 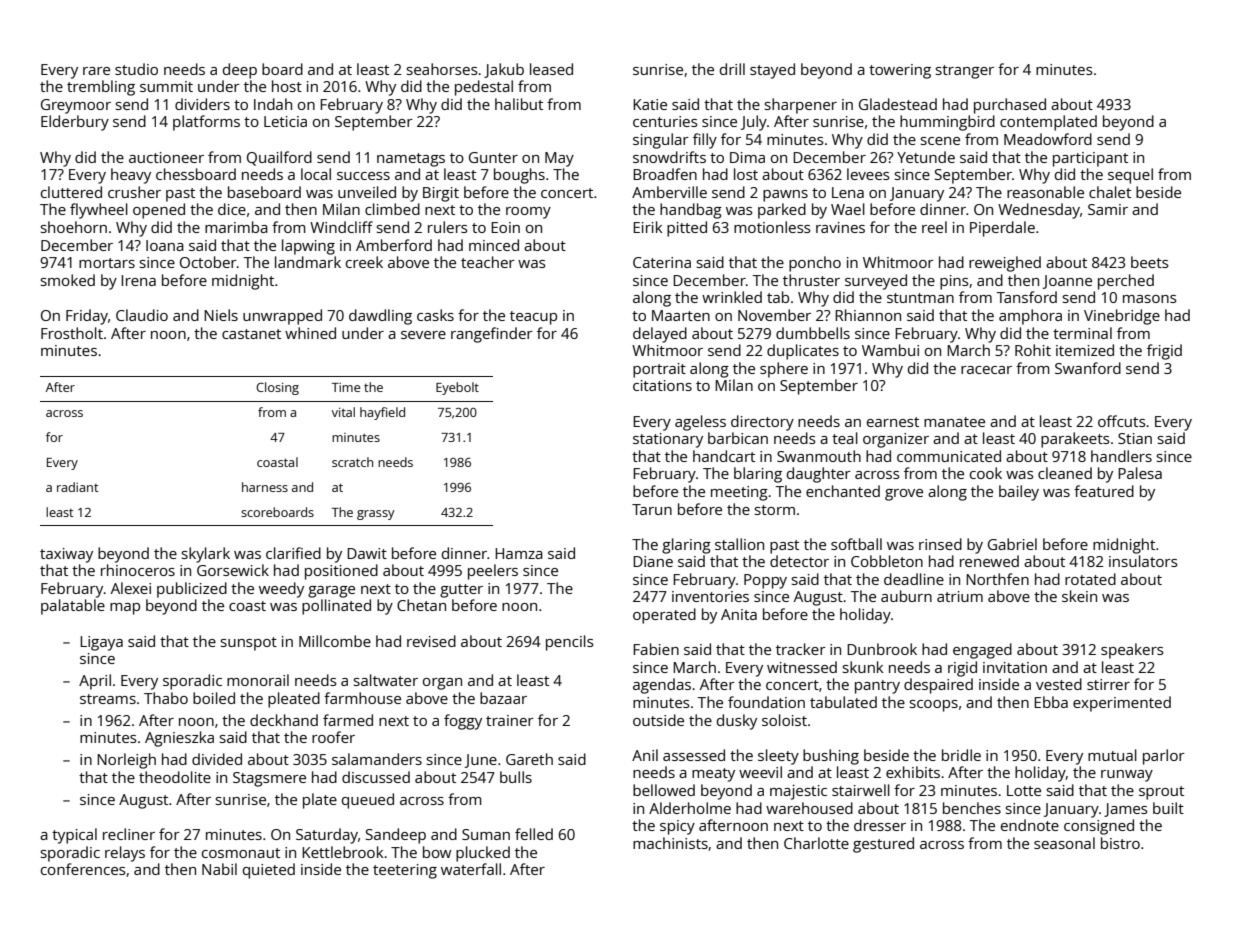 What do you see at coordinates (442, 69) in the screenshot?
I see `seahorses` at bounding box center [442, 69].
